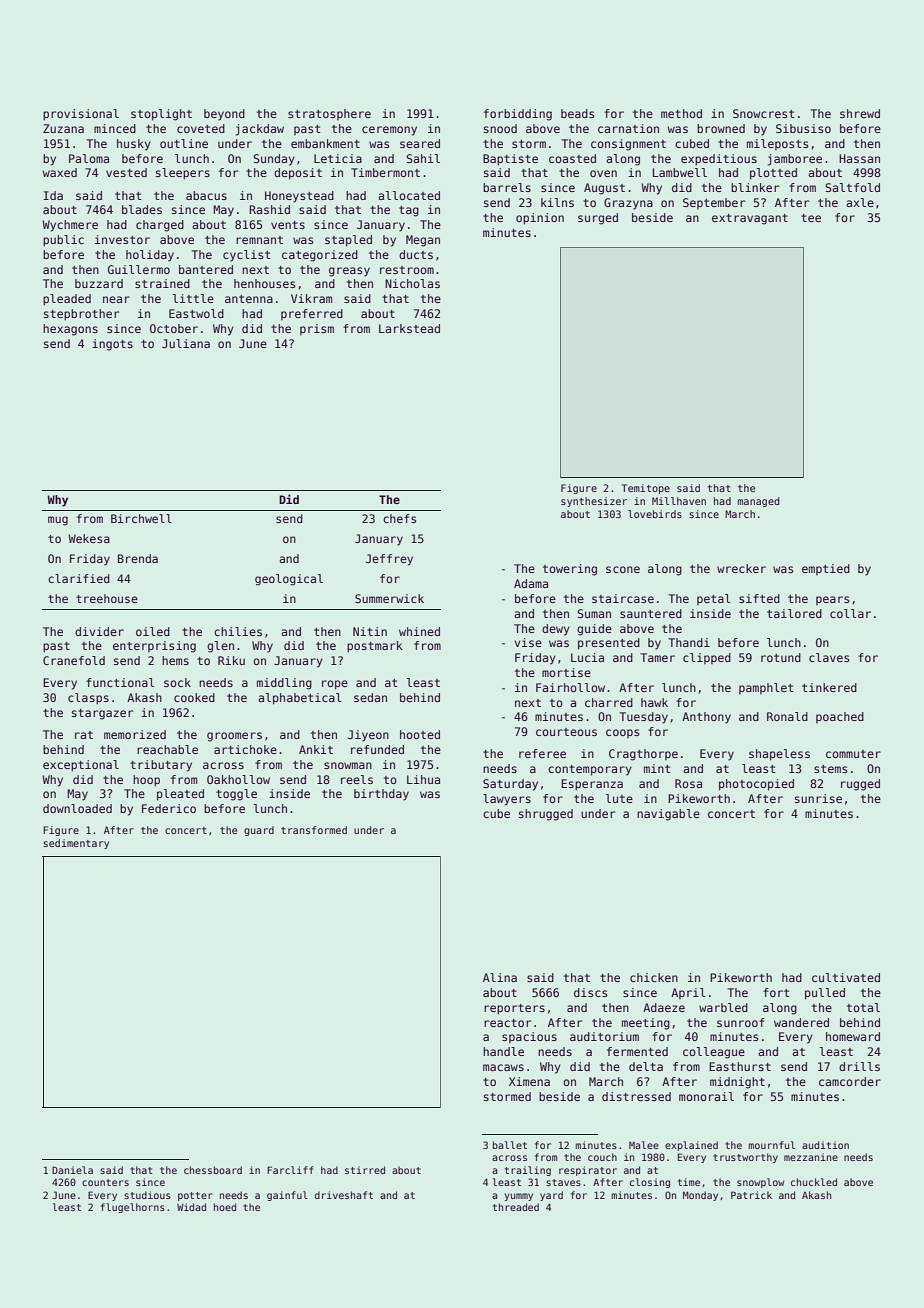 The image size is (924, 1308). What do you see at coordinates (231, 660) in the screenshot?
I see `Riku` at bounding box center [231, 660].
